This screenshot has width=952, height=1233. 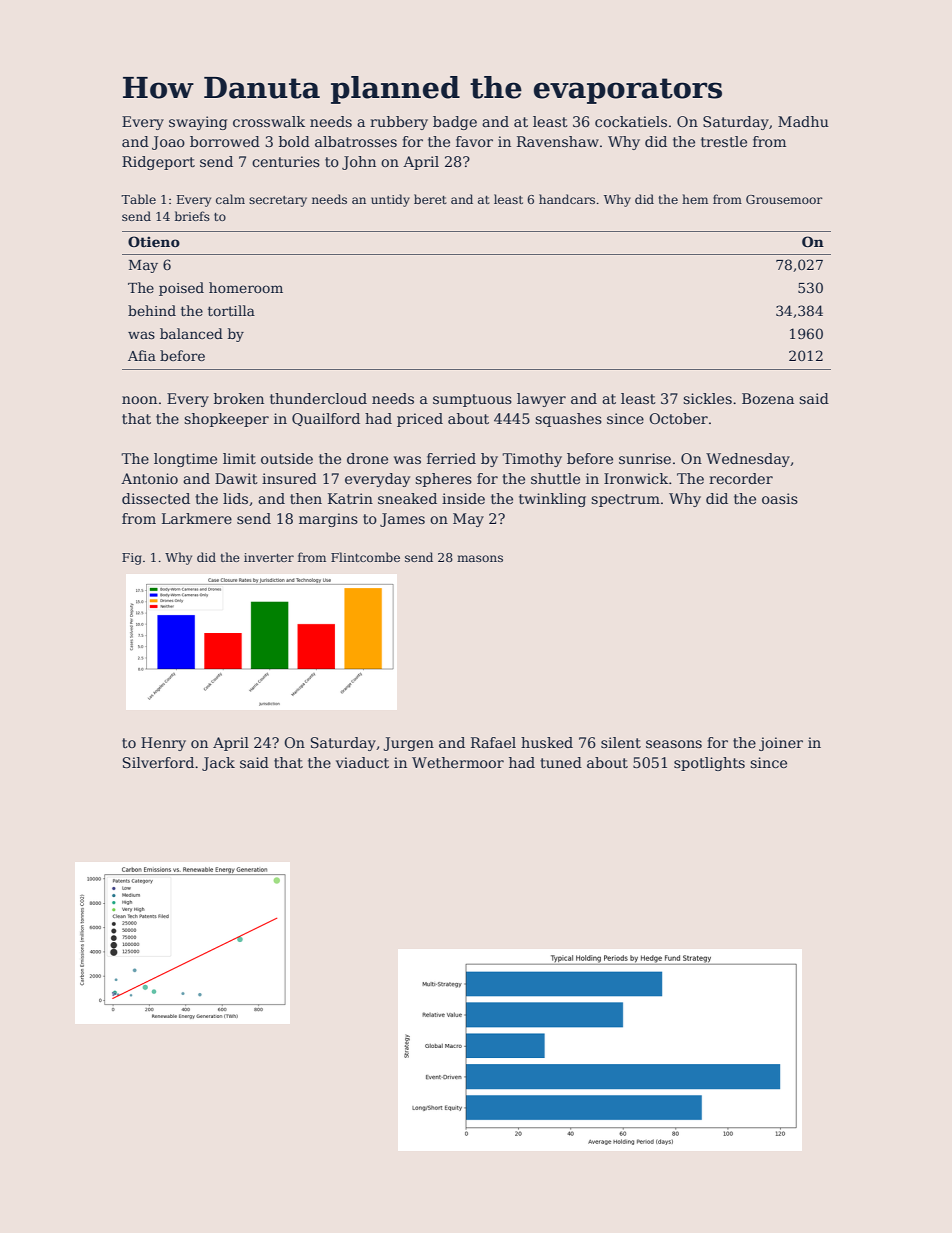 I want to click on Rafael, so click(x=493, y=742).
